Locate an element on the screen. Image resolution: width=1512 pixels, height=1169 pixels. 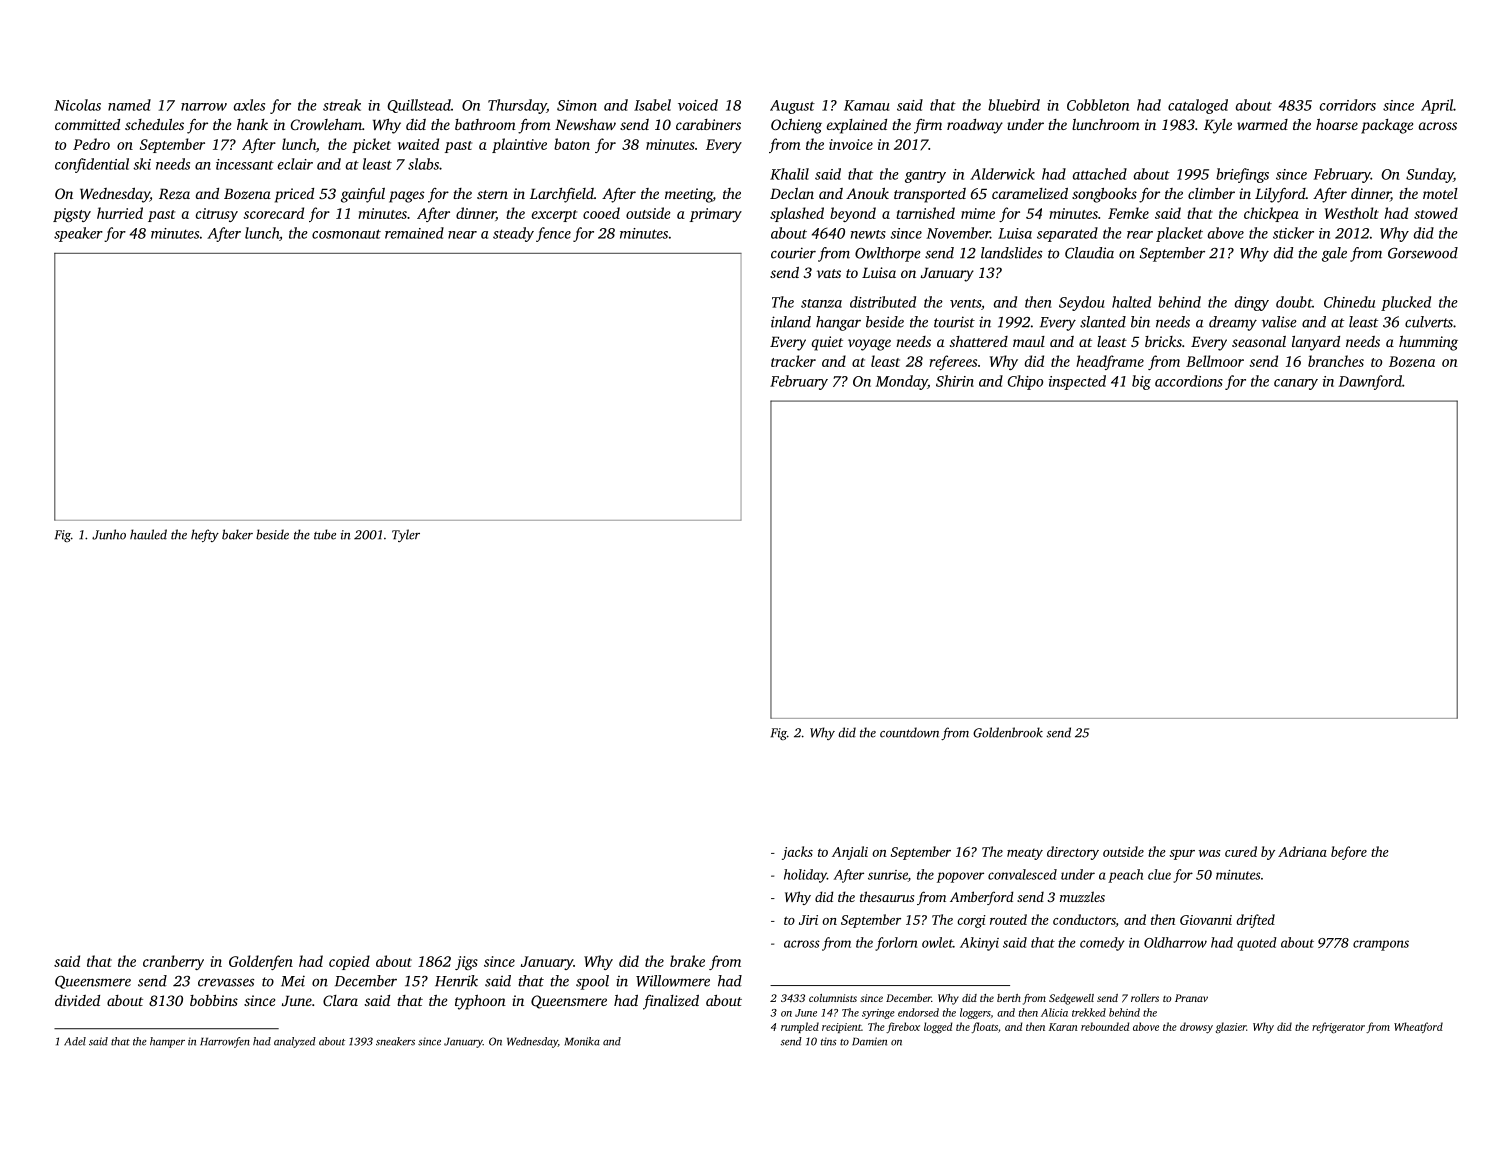
tracker is located at coordinates (793, 361).
